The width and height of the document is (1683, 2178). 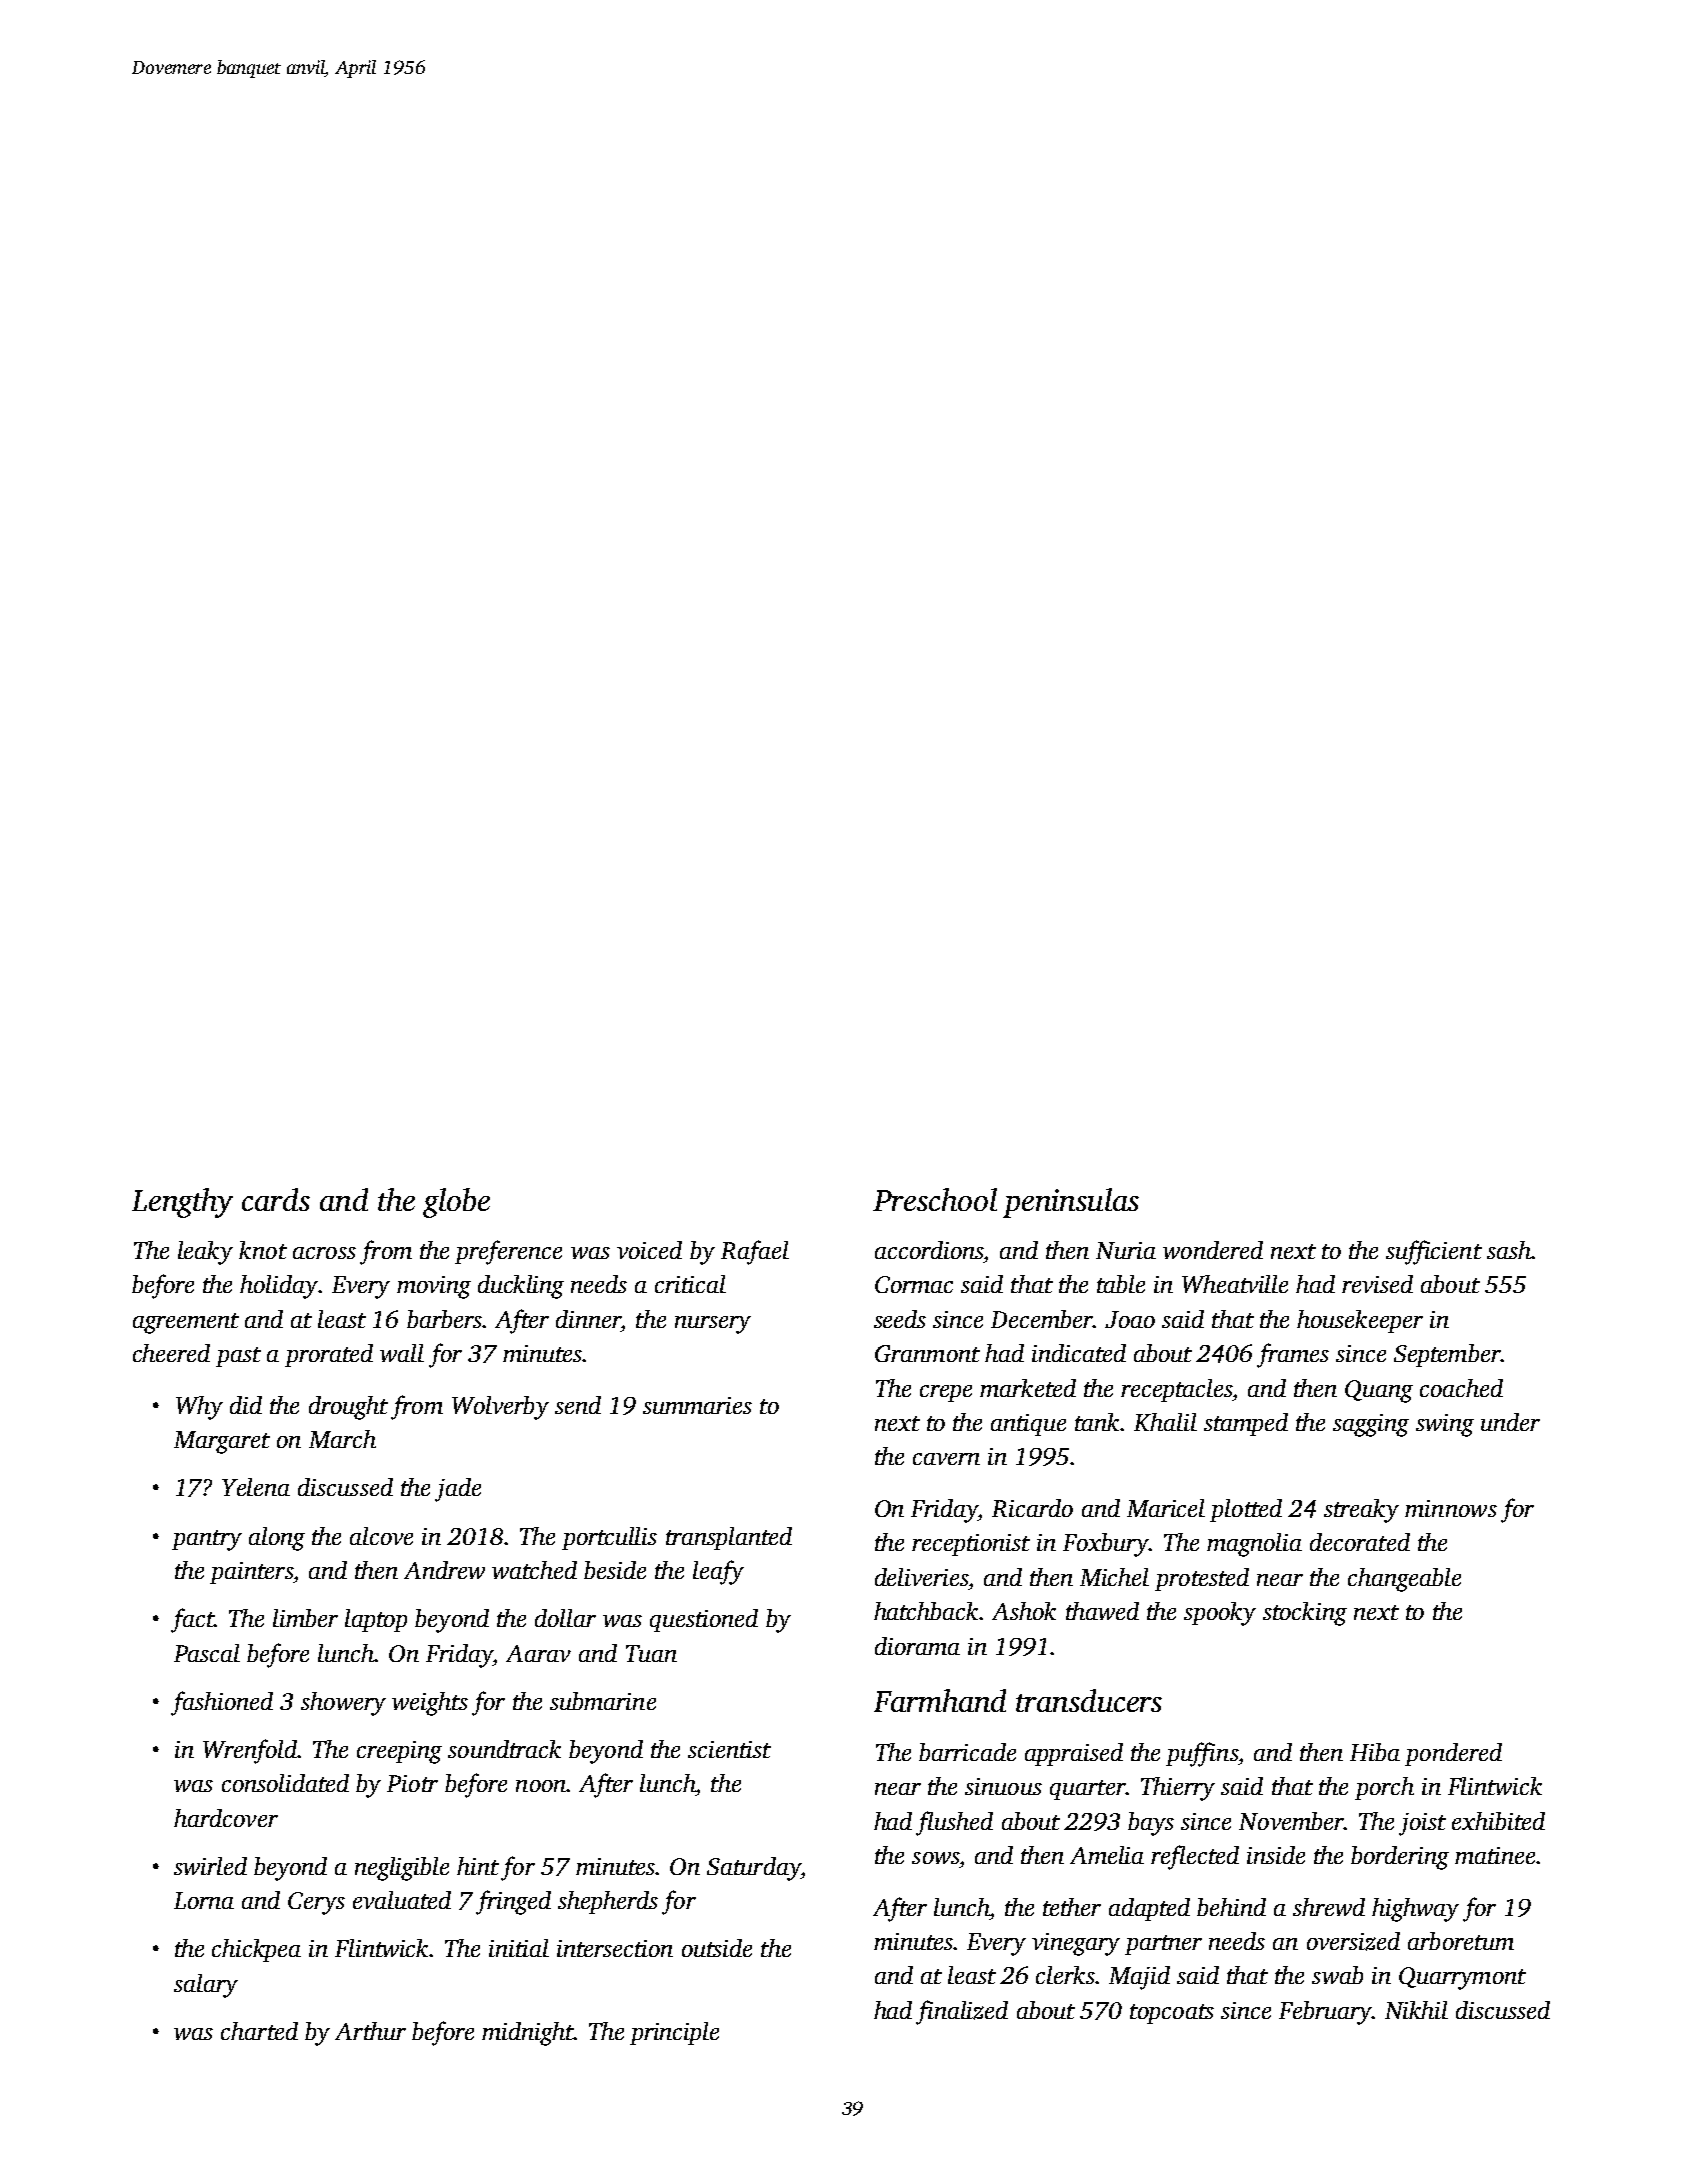 I want to click on peninsulas, so click(x=1071, y=1203).
